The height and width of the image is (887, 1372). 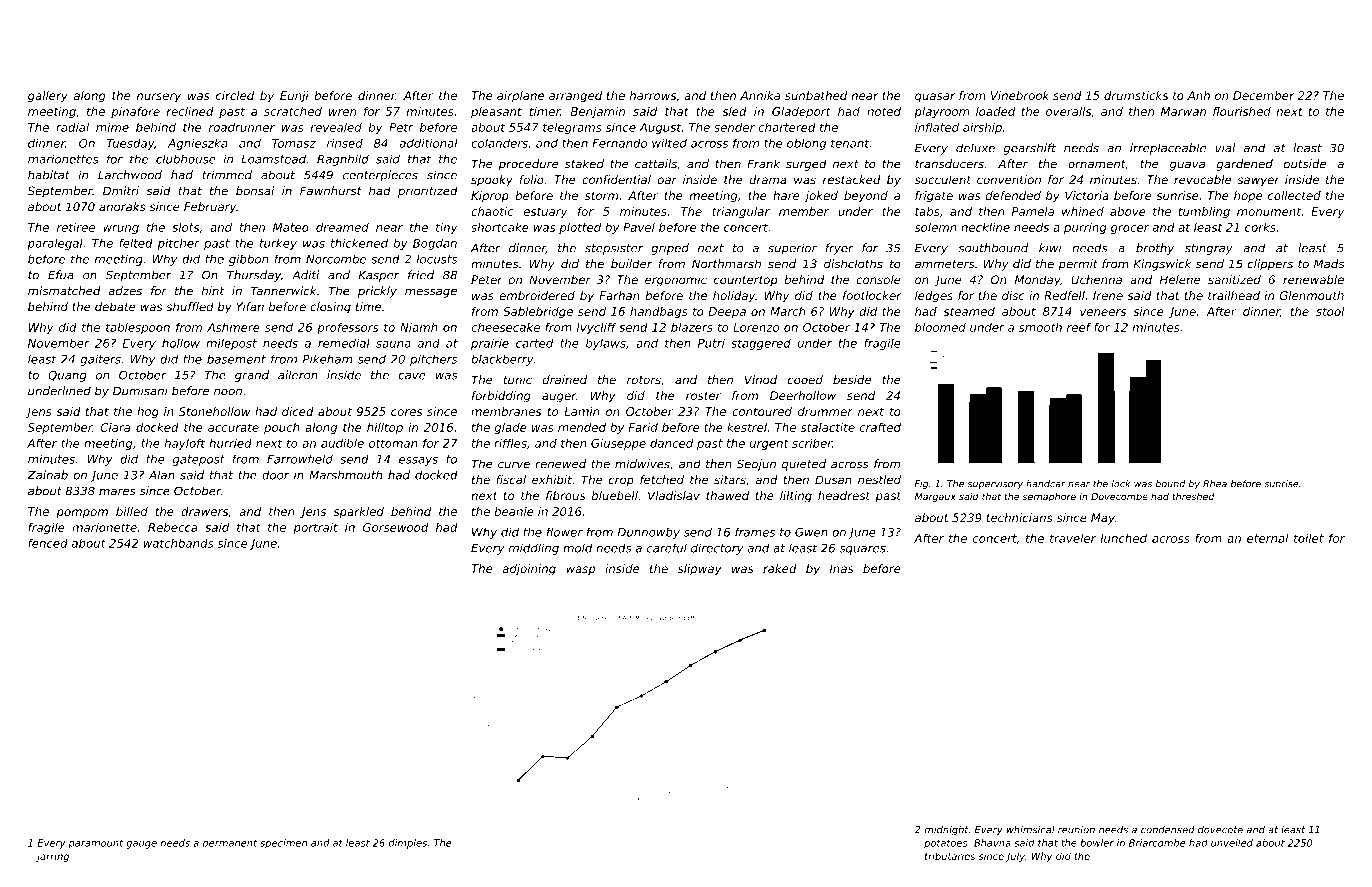 What do you see at coordinates (946, 831) in the image?
I see `midnight` at bounding box center [946, 831].
